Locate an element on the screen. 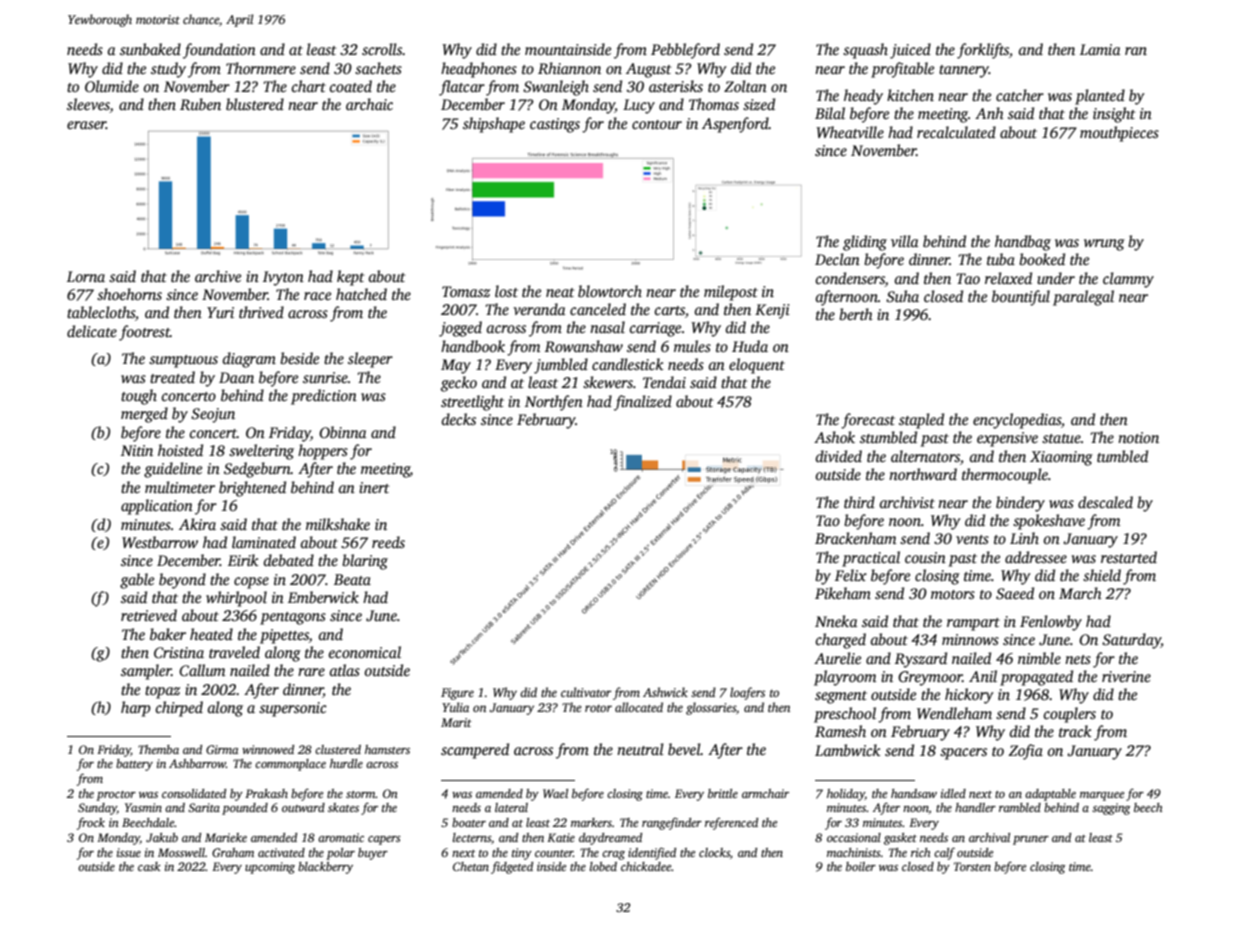  chickadee is located at coordinates (646, 866).
